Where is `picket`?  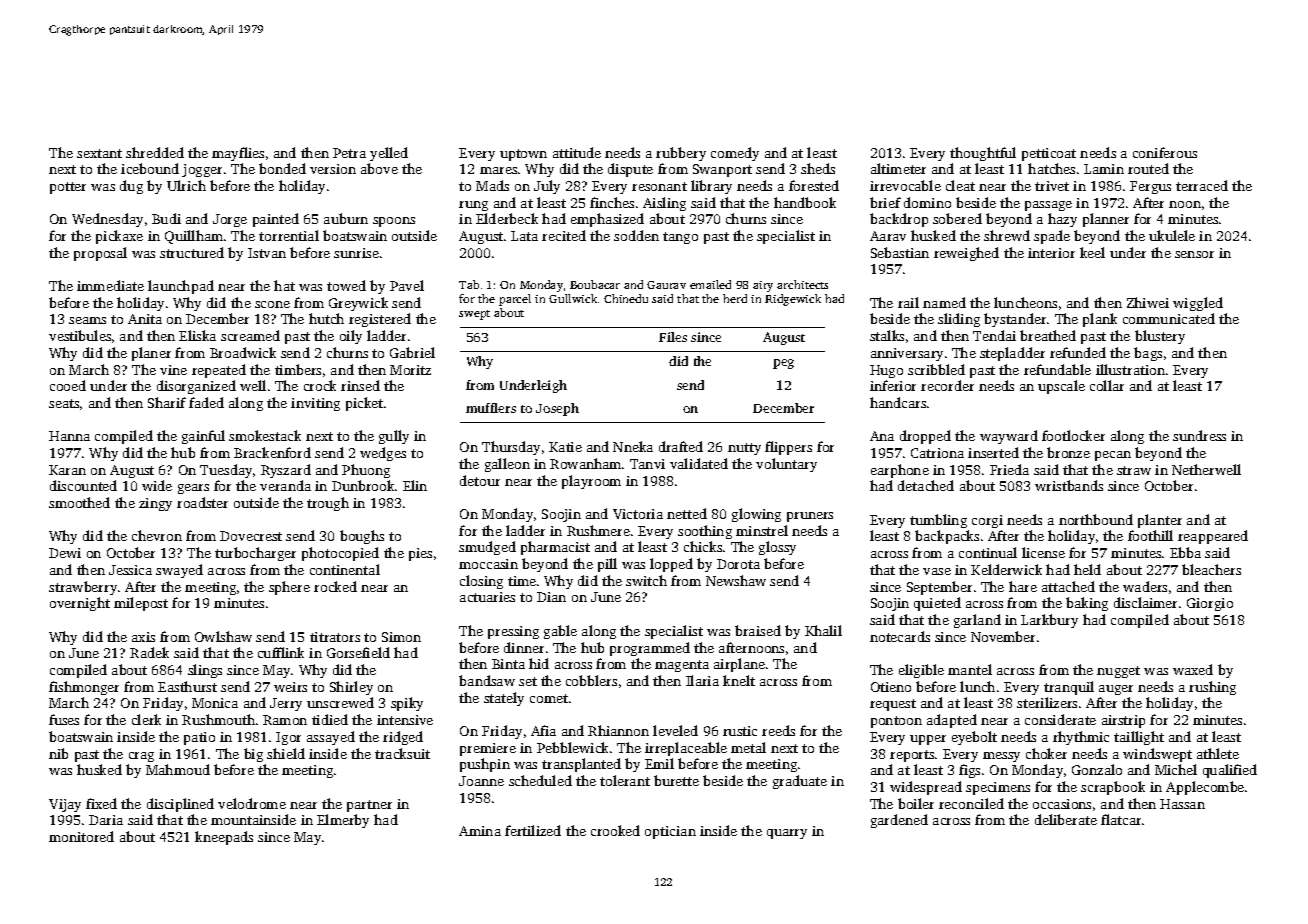 picket is located at coordinates (364, 404).
